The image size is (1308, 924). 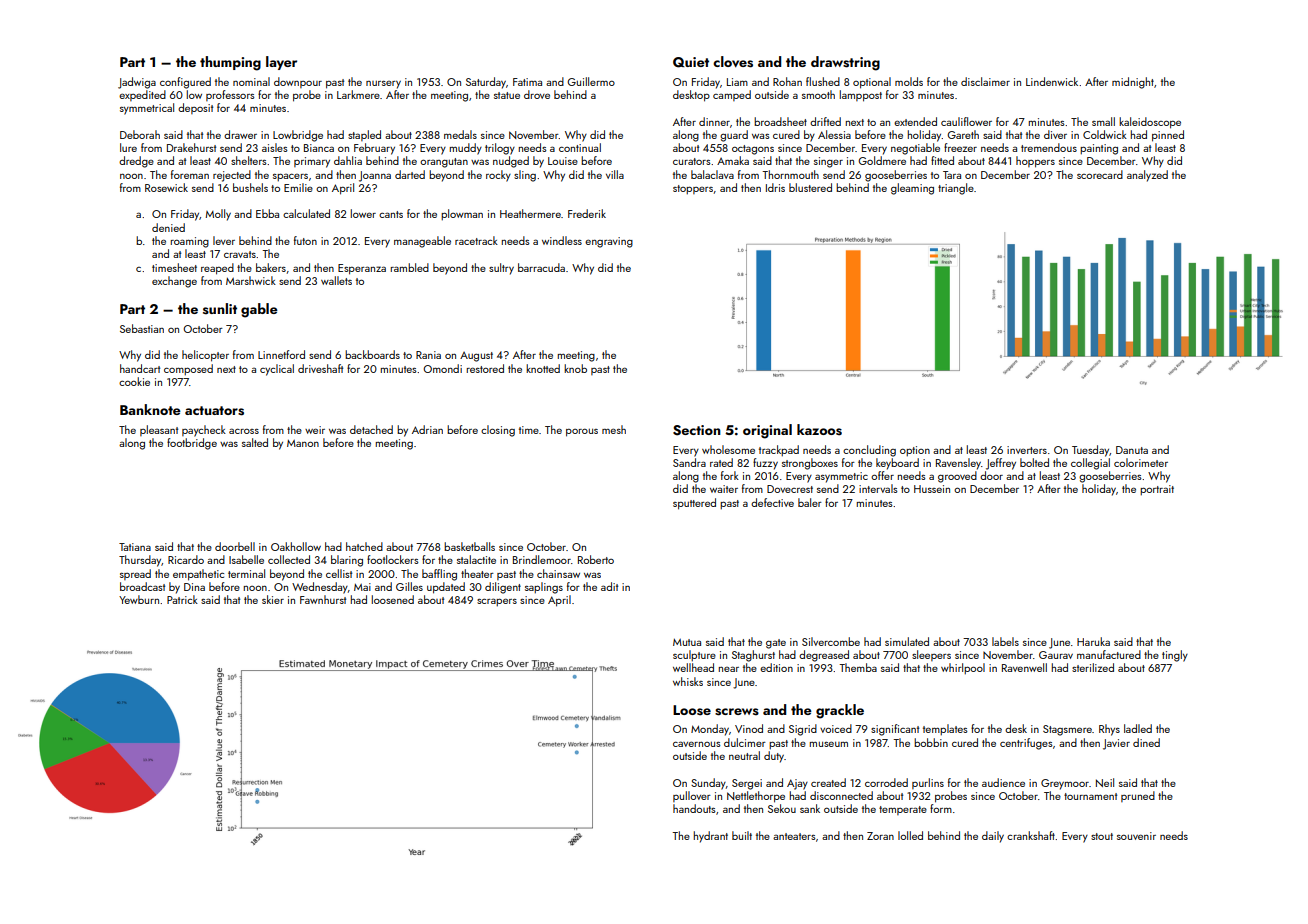 What do you see at coordinates (711, 837) in the screenshot?
I see `hydrant` at bounding box center [711, 837].
